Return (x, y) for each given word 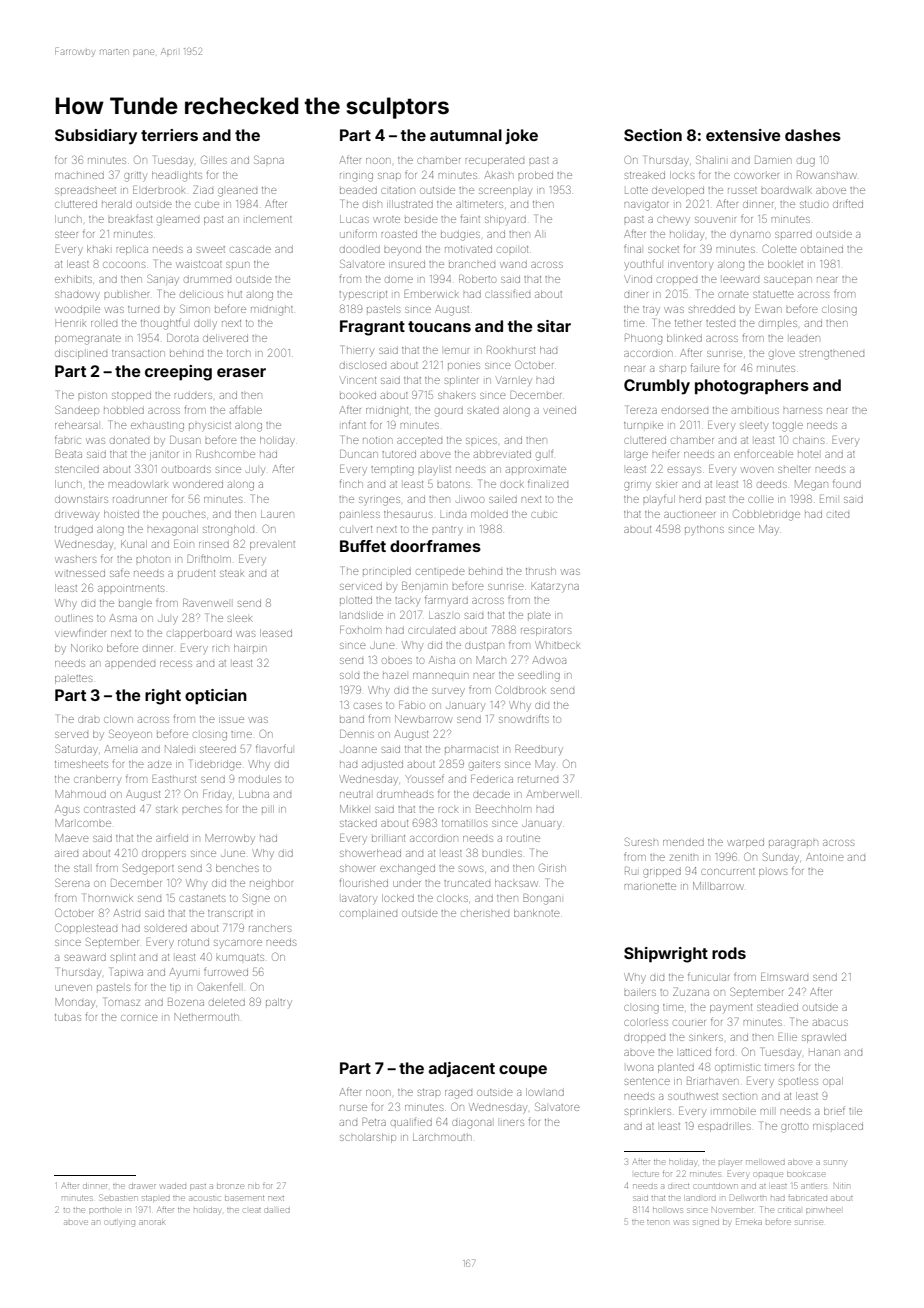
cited (838, 514)
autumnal (466, 135)
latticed (695, 1052)
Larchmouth (442, 1137)
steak (232, 573)
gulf (544, 456)
